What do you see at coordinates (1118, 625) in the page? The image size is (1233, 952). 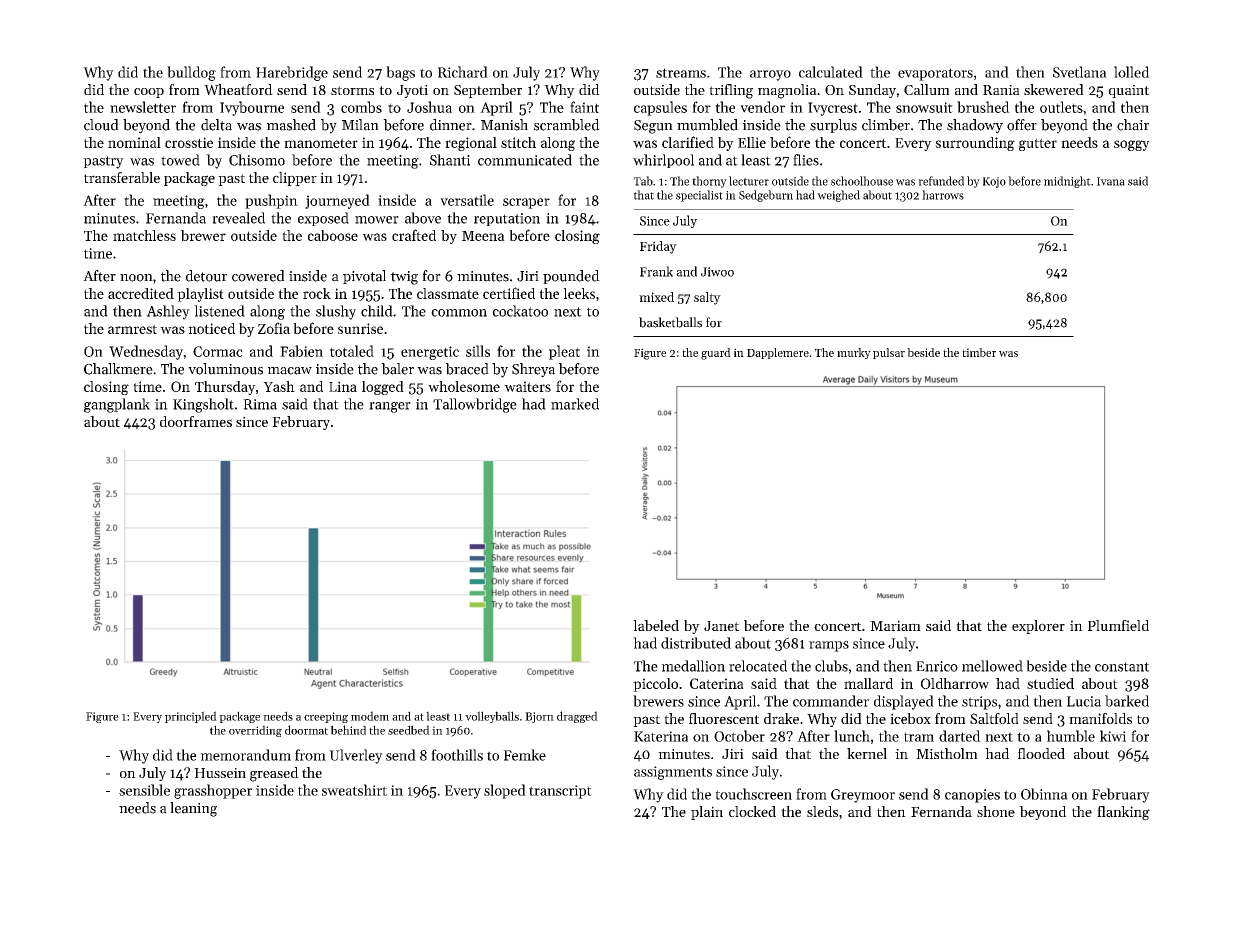 I see `Plumfield` at bounding box center [1118, 625].
